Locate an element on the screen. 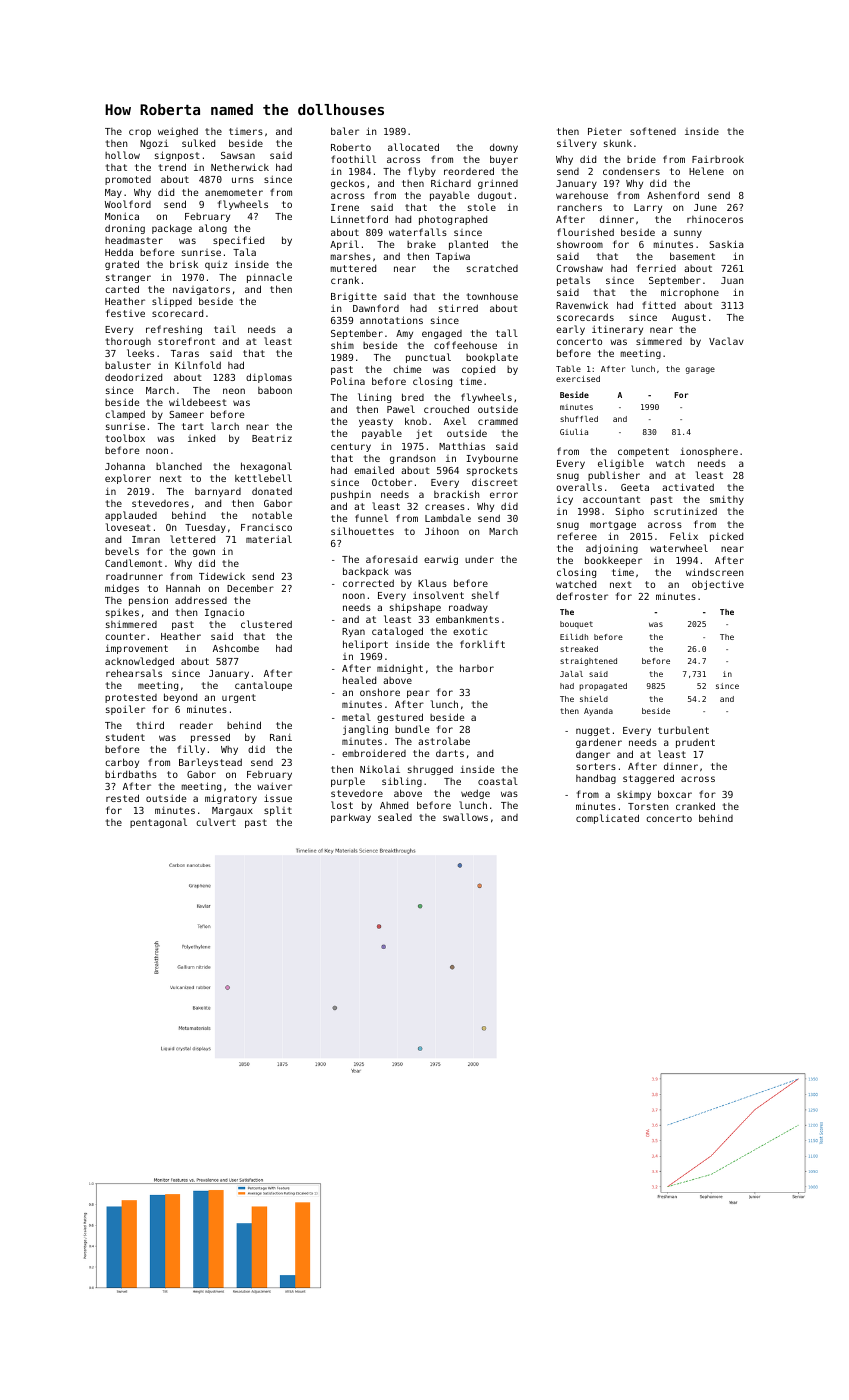 This screenshot has width=849, height=1400. garage is located at coordinates (700, 370).
